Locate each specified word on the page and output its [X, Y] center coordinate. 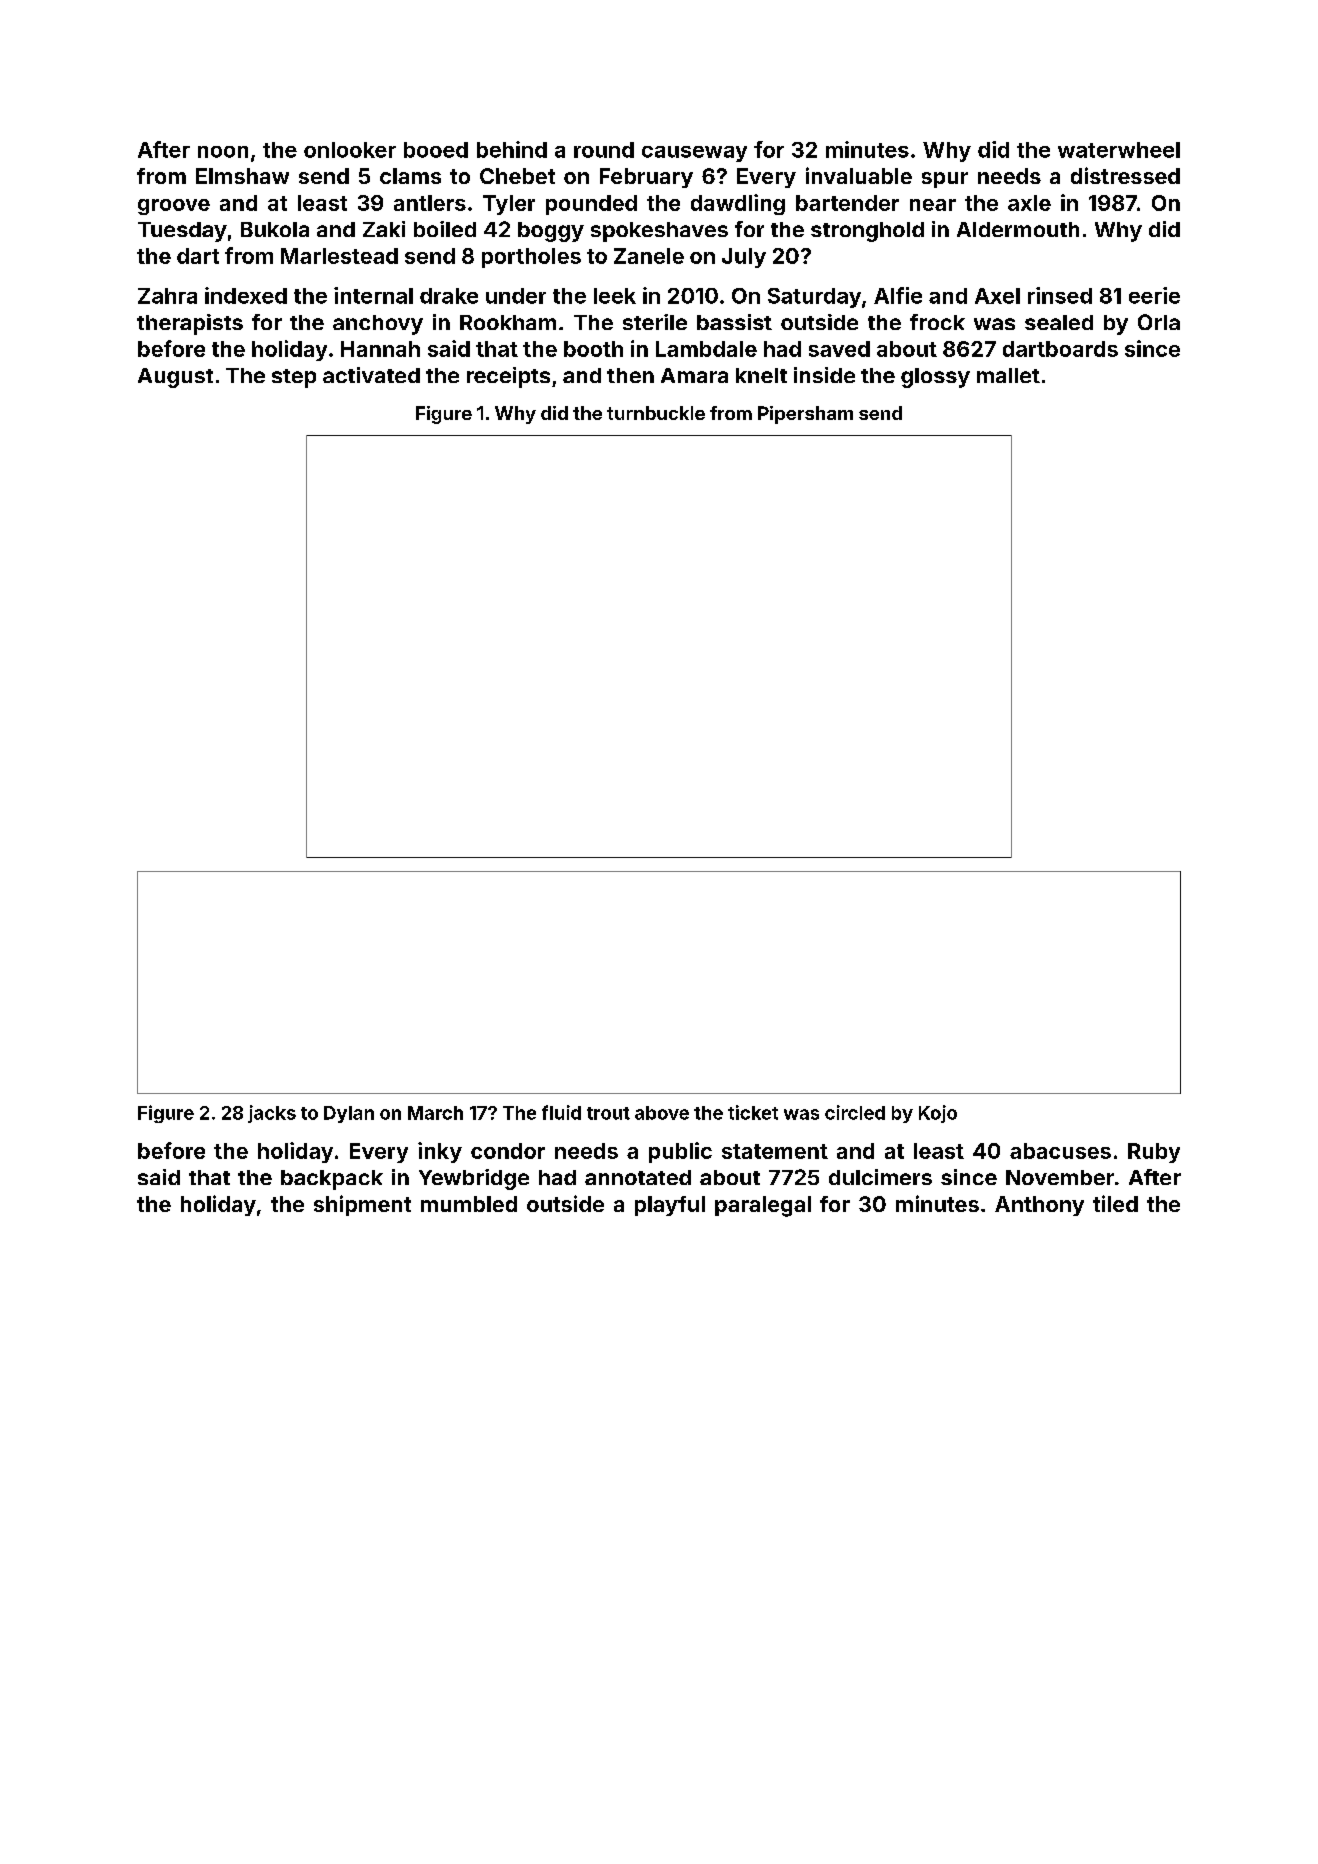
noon [223, 152]
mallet [1008, 375]
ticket [753, 1112]
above [662, 1113]
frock [937, 322]
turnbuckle [656, 413]
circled [855, 1112]
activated [371, 375]
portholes [531, 258]
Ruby [1154, 1153]
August [175, 378]
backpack [332, 1180]
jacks [272, 1114]
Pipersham [805, 415]
